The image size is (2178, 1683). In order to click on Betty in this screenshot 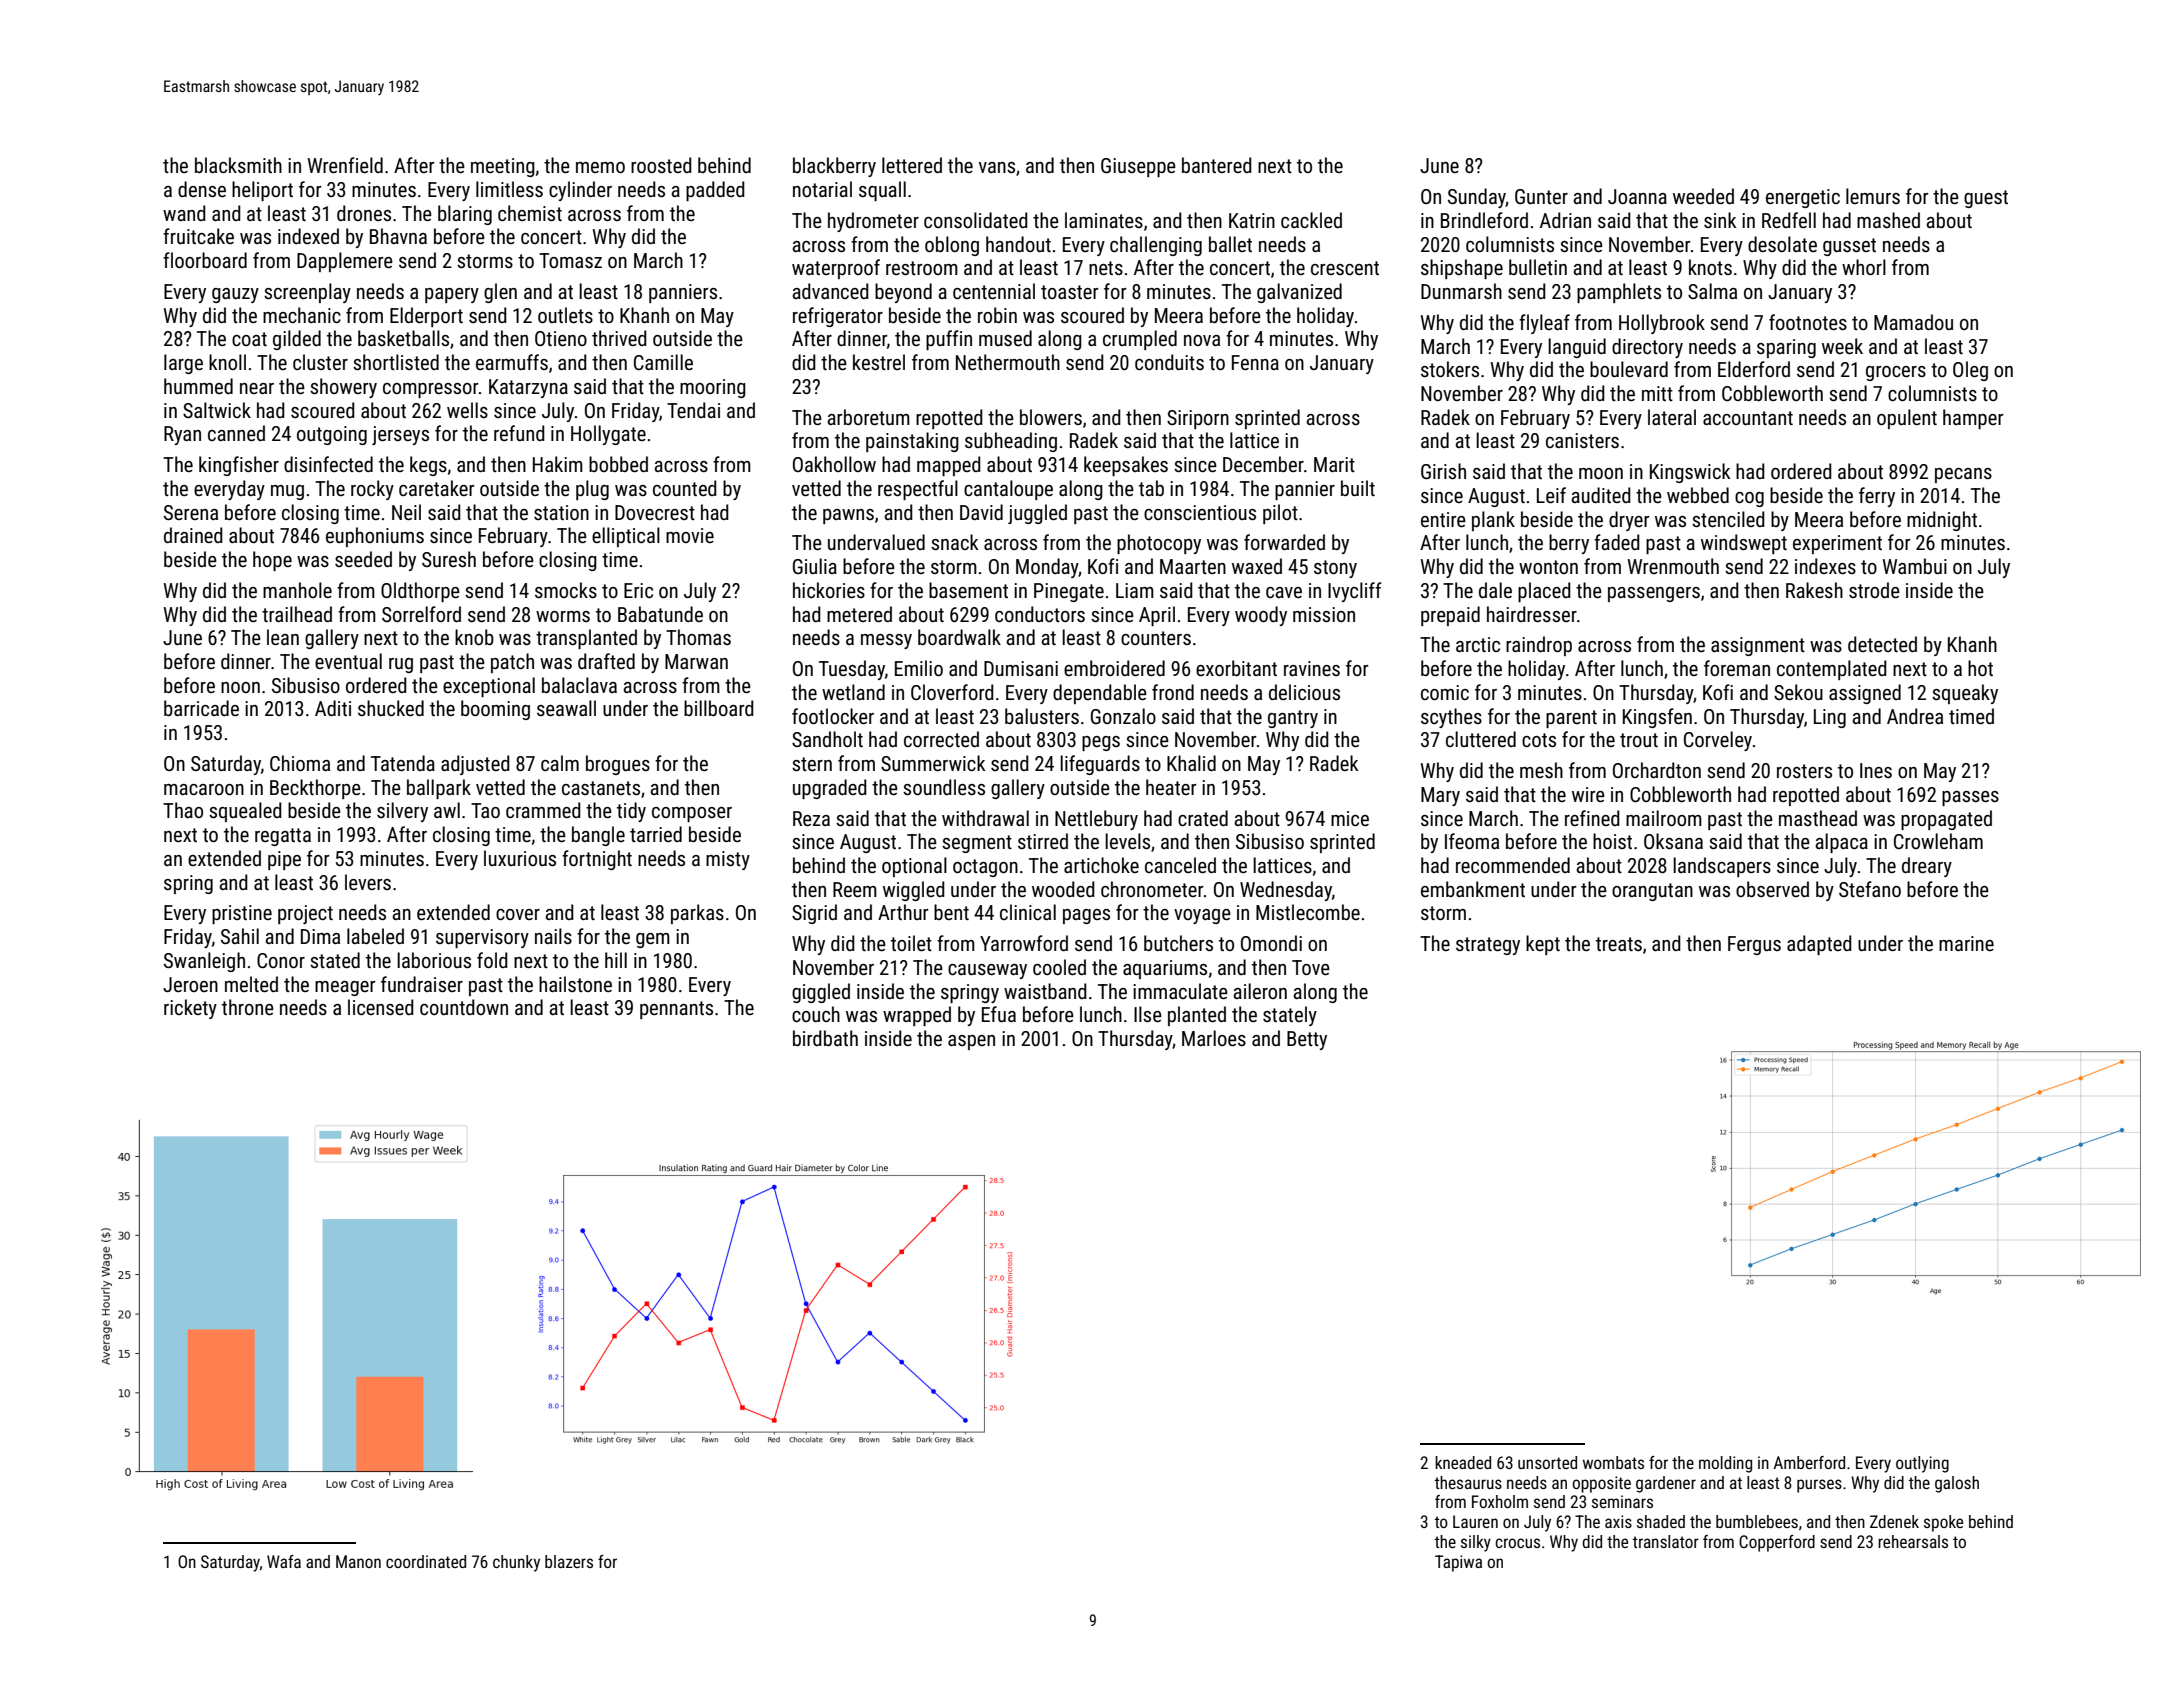, I will do `click(1307, 1040)`.
